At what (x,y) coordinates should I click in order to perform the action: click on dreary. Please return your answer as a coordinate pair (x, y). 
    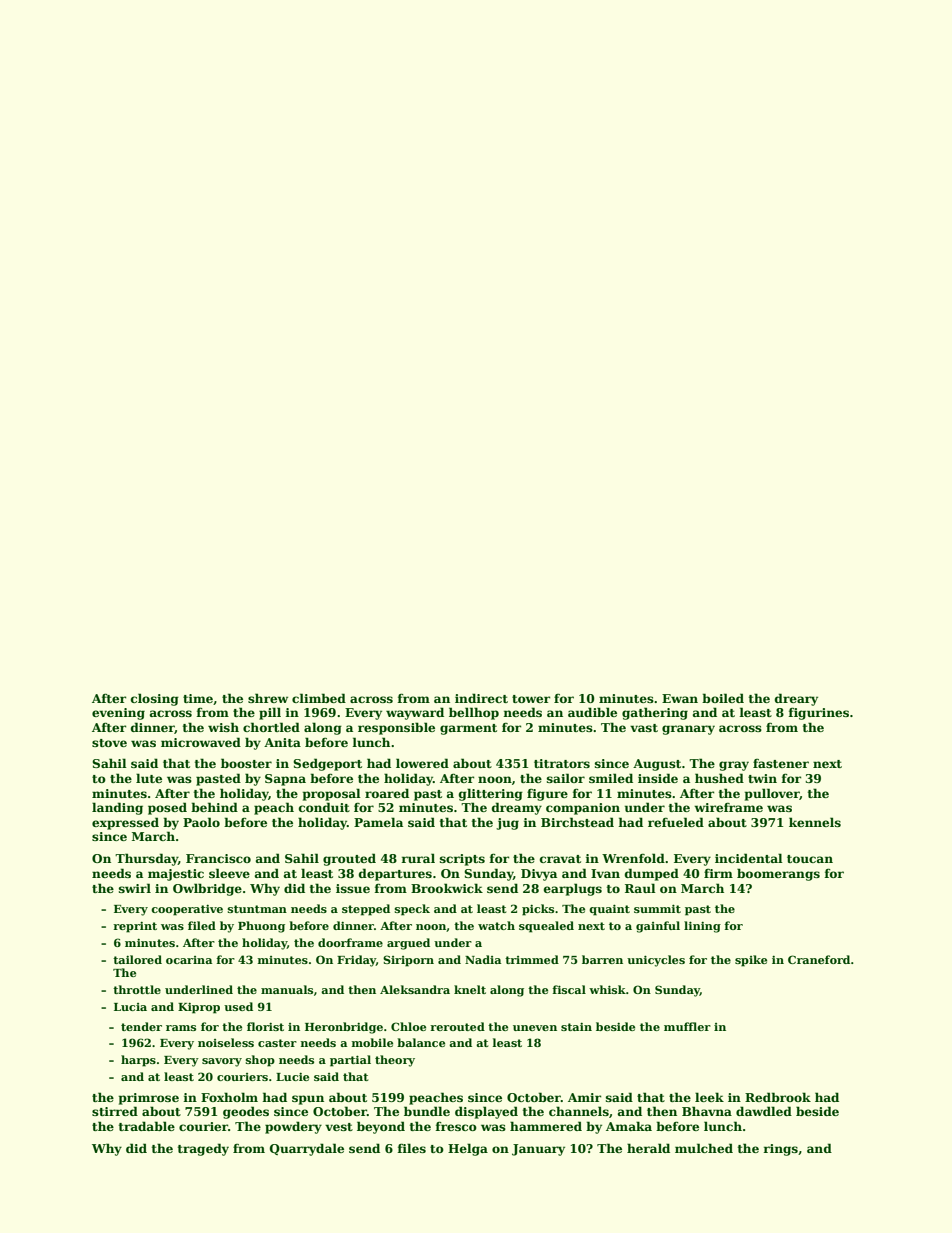
    Looking at the image, I should click on (796, 699).
